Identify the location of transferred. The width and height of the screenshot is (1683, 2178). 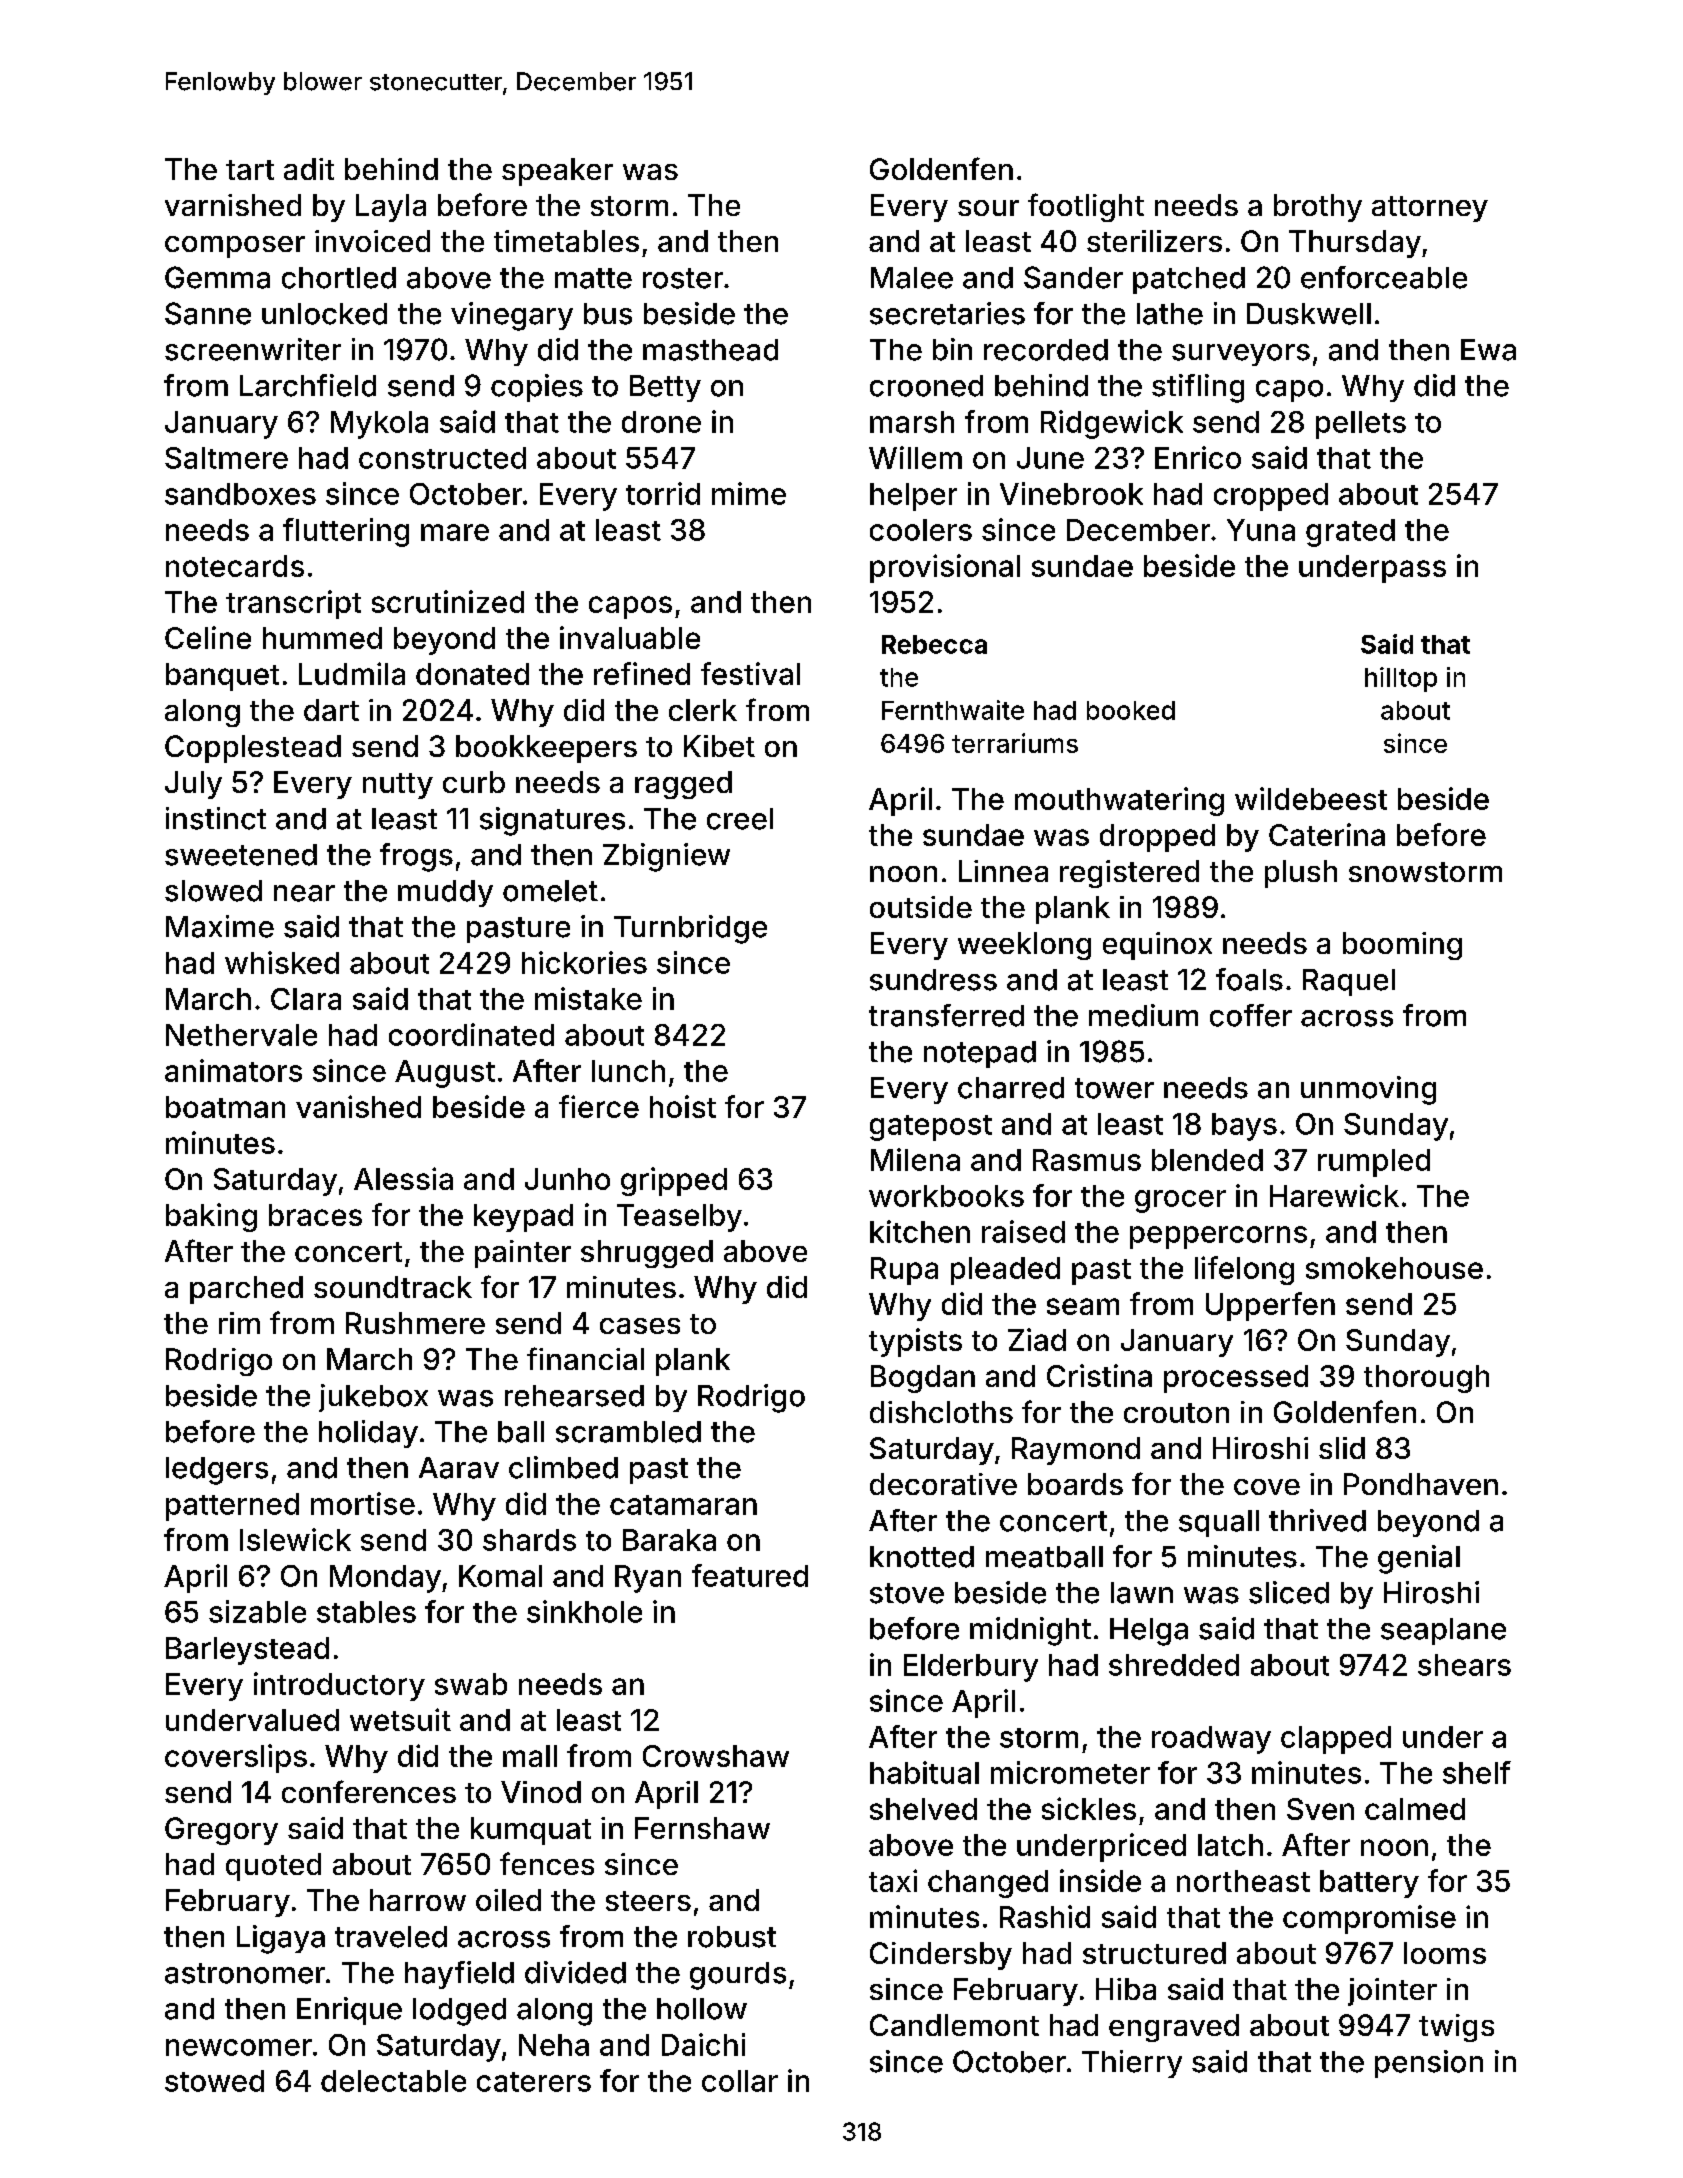
(946, 1015).
